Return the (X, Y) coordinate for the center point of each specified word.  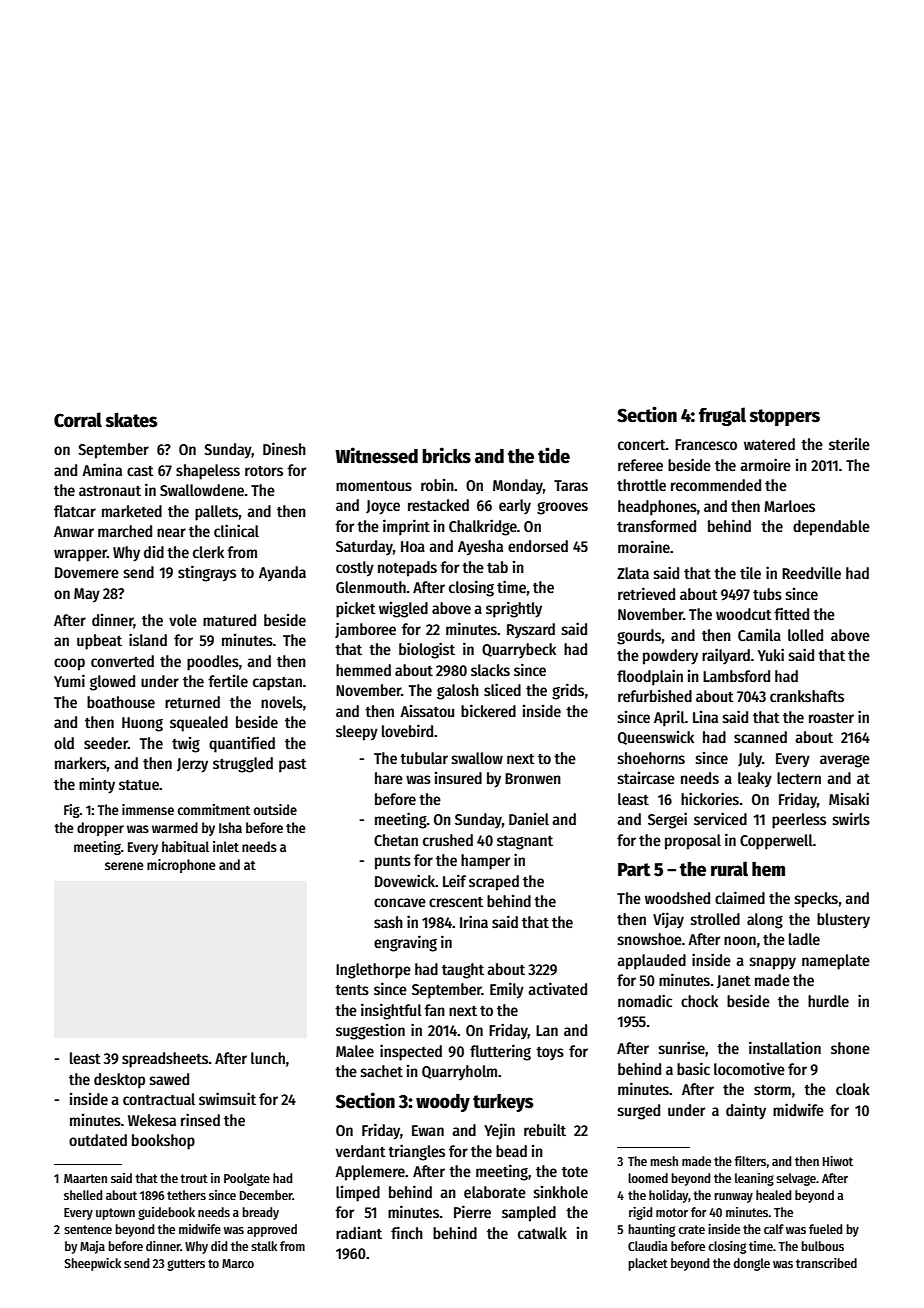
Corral (78, 420)
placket (648, 1264)
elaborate (495, 1192)
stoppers (785, 417)
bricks (446, 455)
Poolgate (247, 1179)
